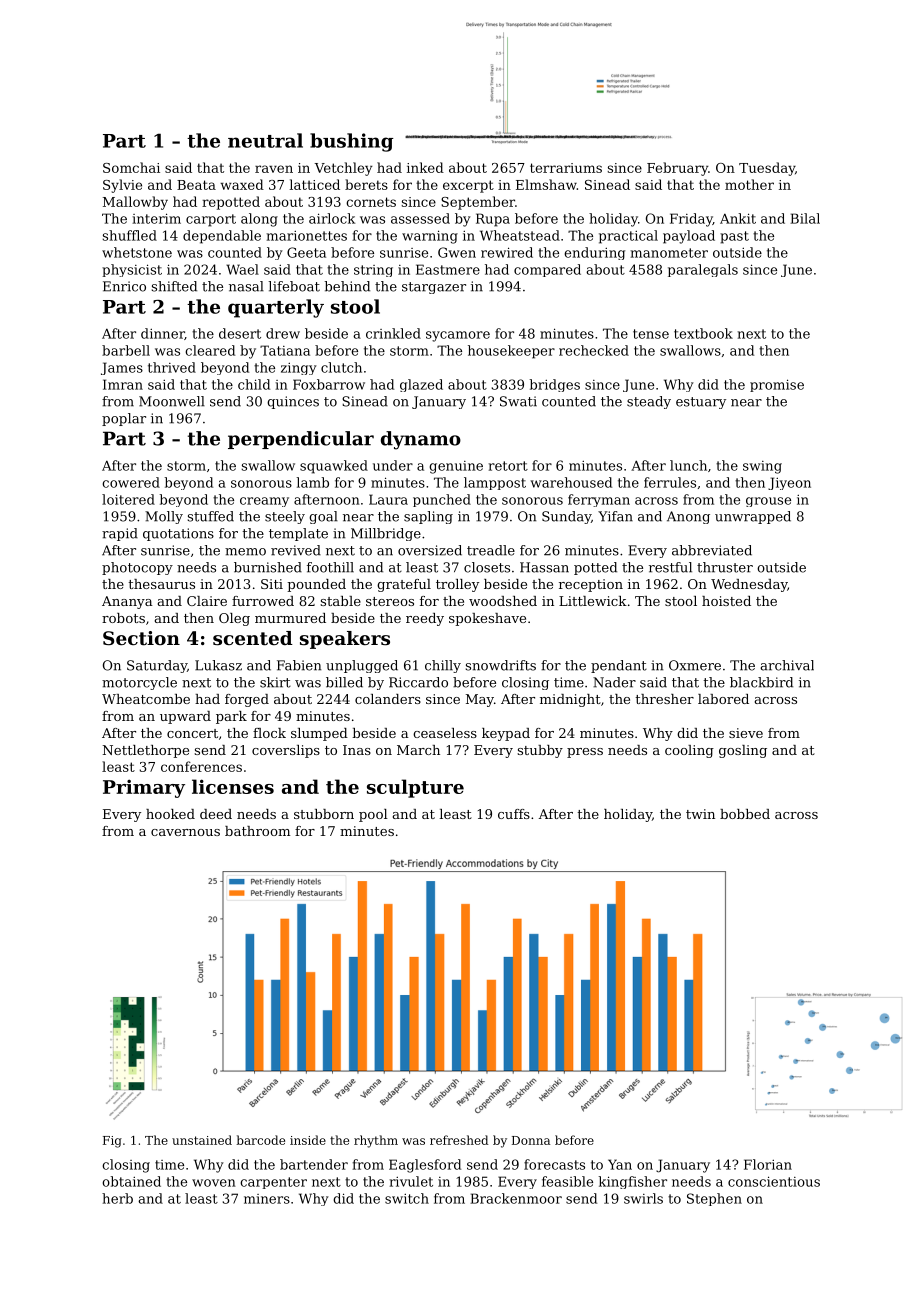  Describe the element at coordinates (777, 385) in the document. I see `promise` at that location.
